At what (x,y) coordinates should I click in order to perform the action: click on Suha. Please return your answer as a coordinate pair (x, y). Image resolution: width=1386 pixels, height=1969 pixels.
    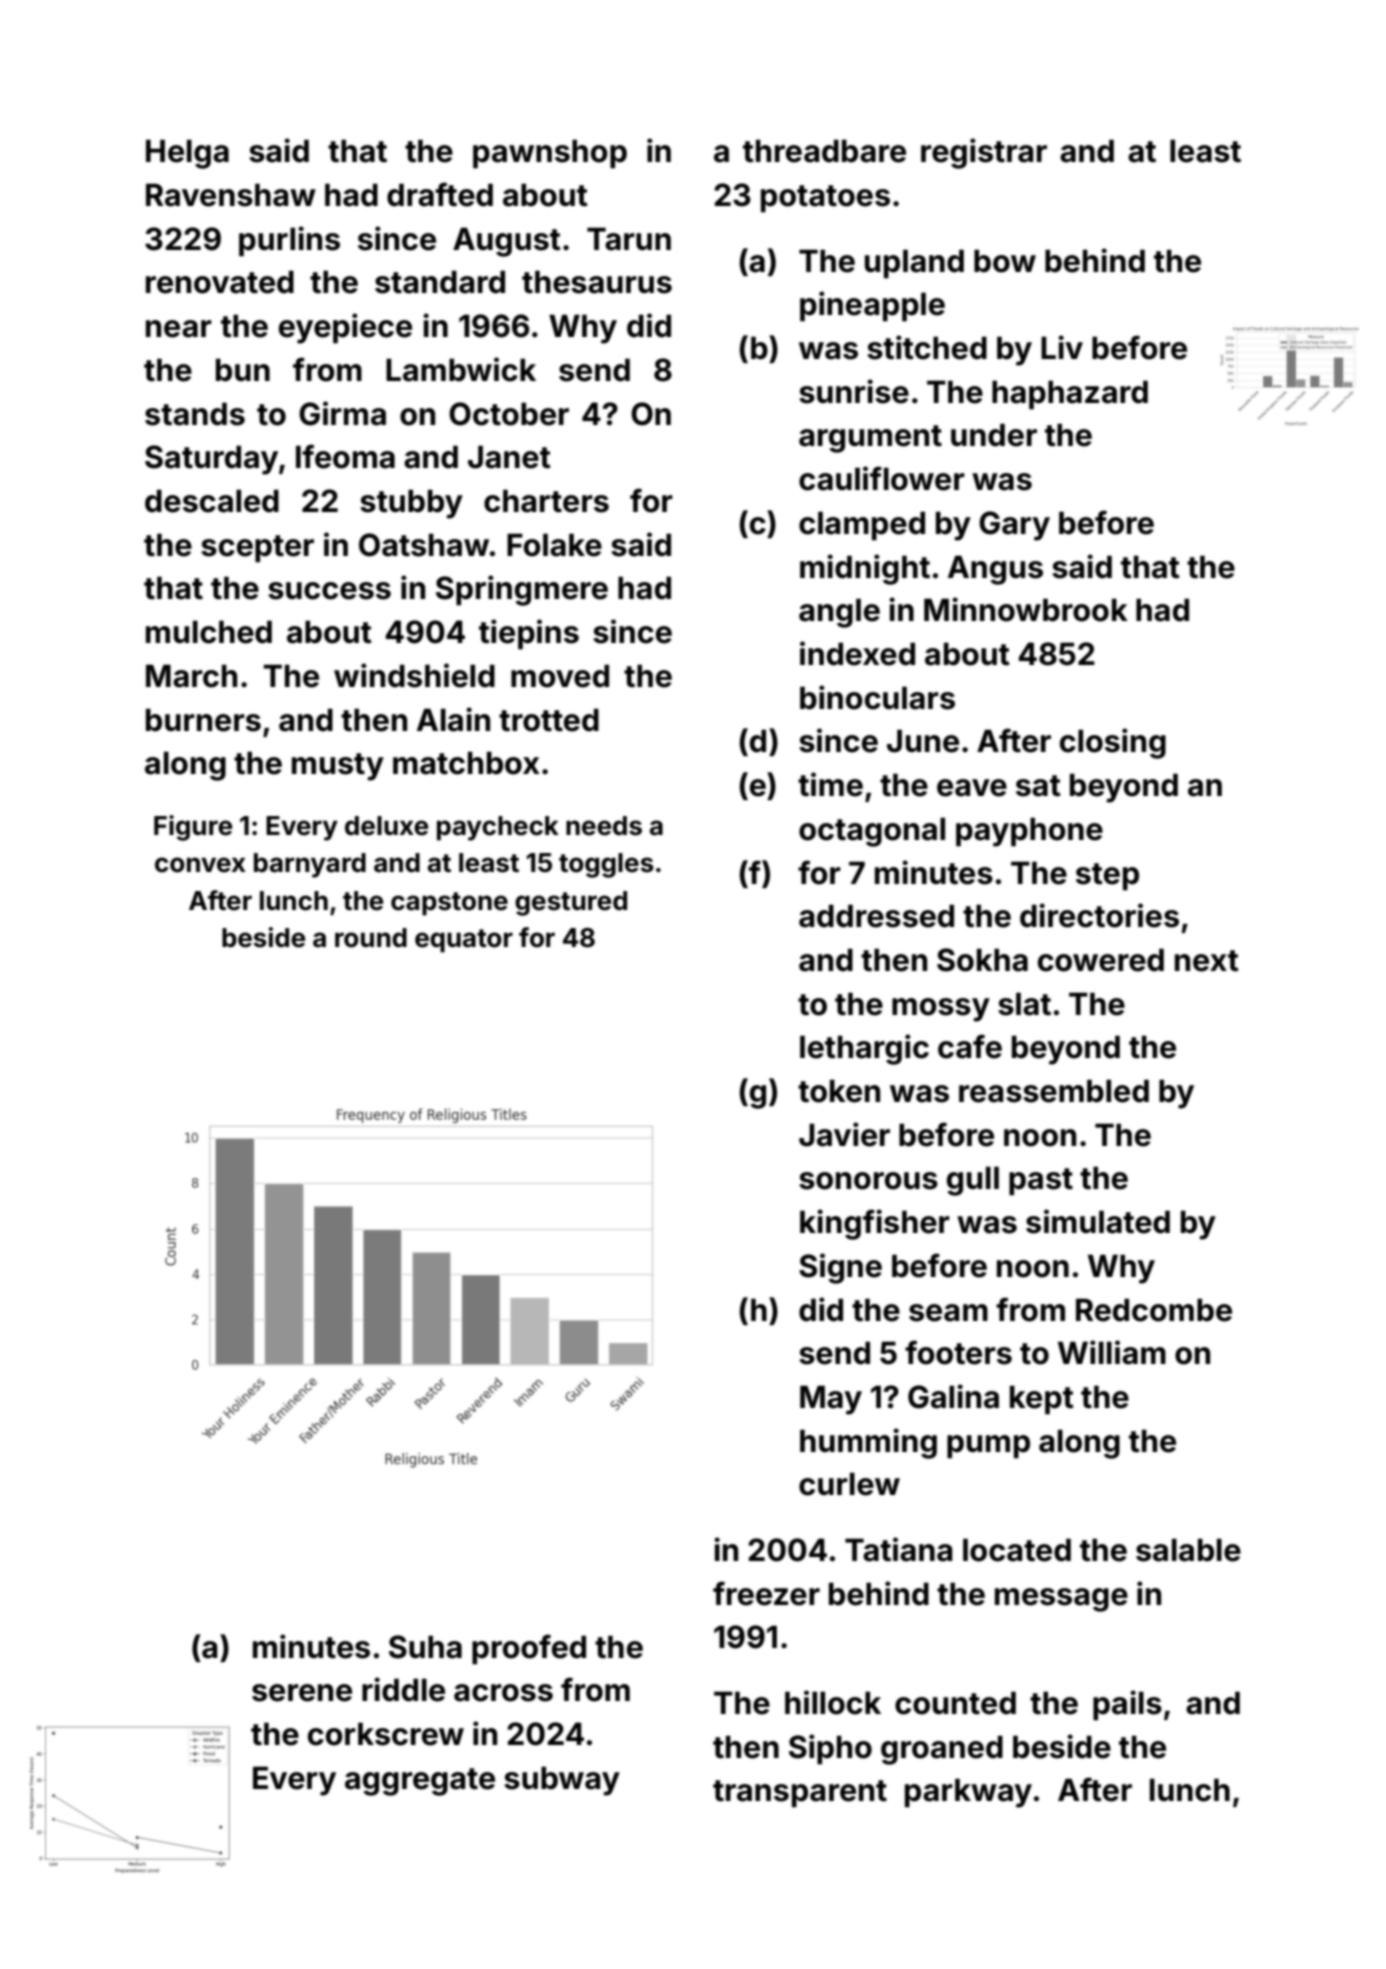
    Looking at the image, I should click on (425, 1647).
